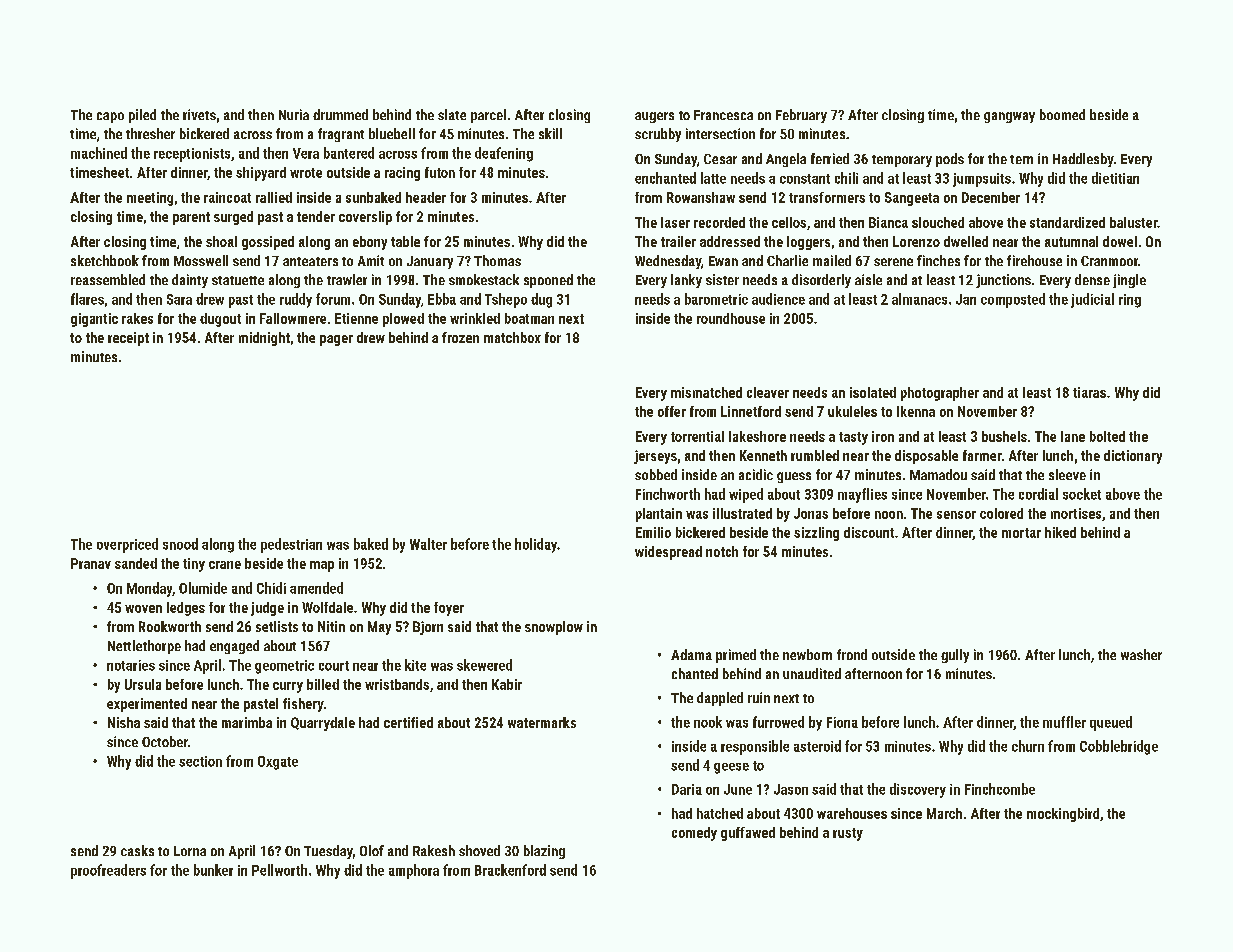 The image size is (1233, 952). I want to click on Walter, so click(428, 544).
